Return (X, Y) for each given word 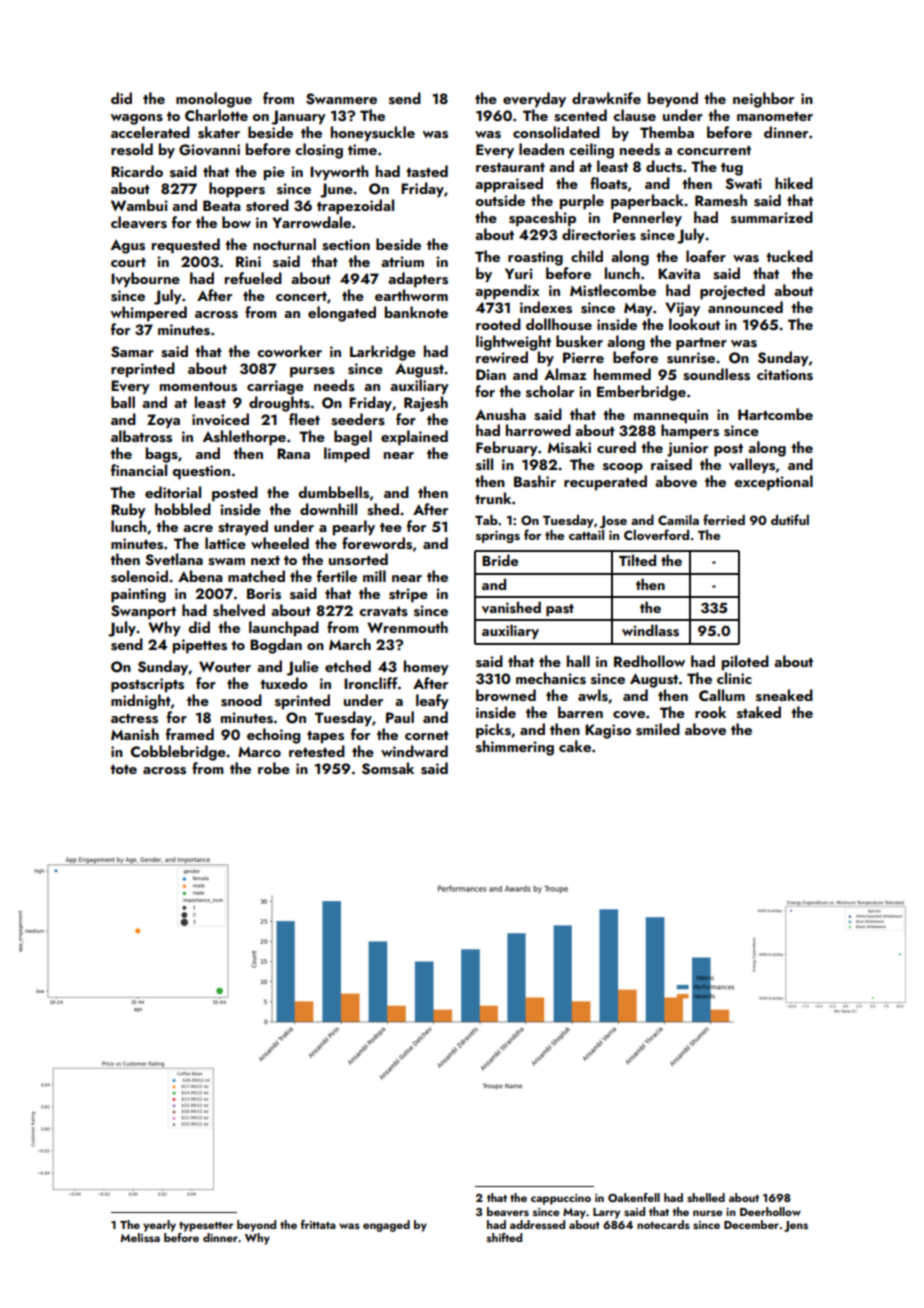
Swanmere (341, 99)
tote (123, 769)
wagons (136, 119)
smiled (658, 729)
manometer (775, 116)
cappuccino (561, 1199)
